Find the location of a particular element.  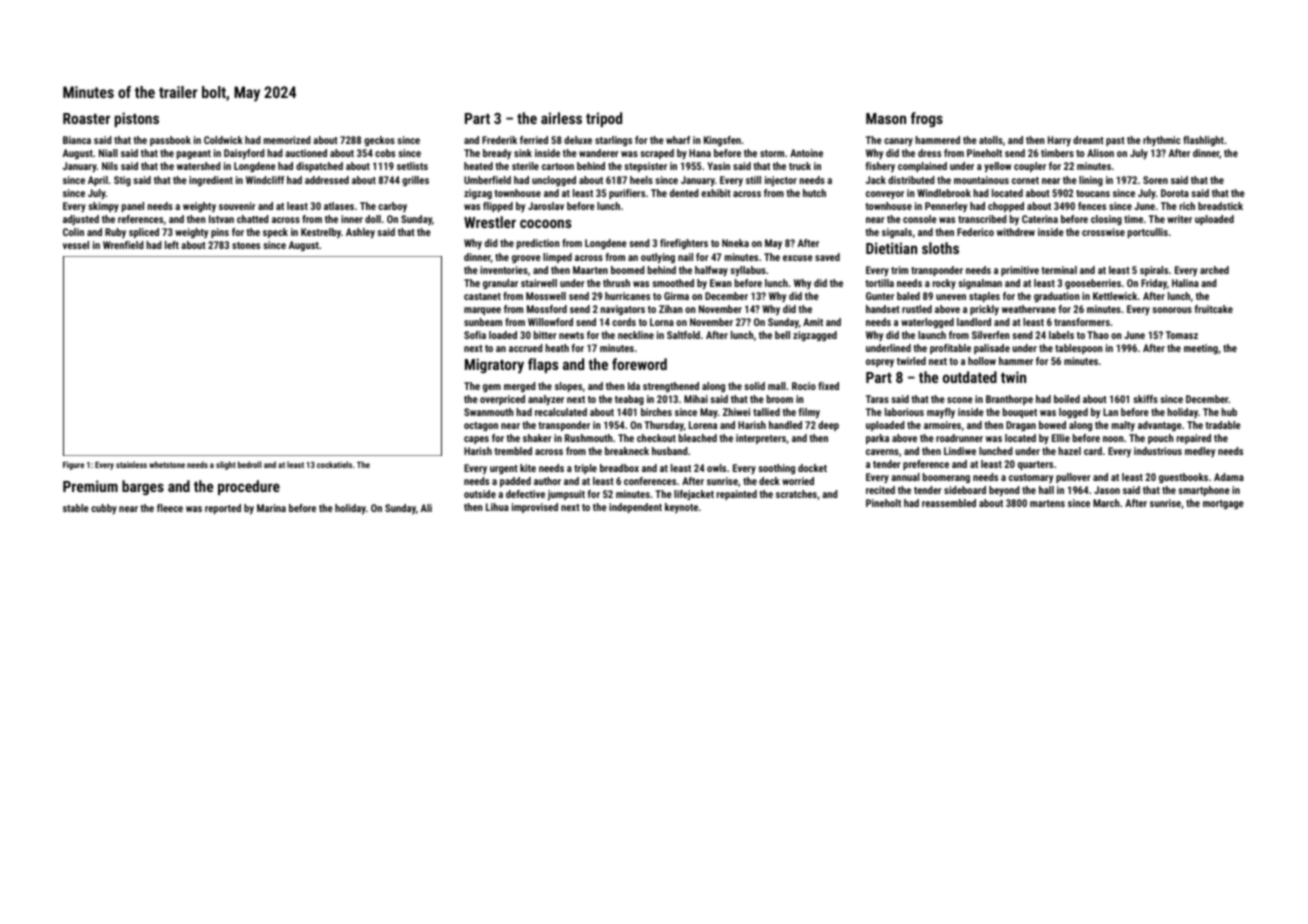

Alison is located at coordinates (1100, 153).
